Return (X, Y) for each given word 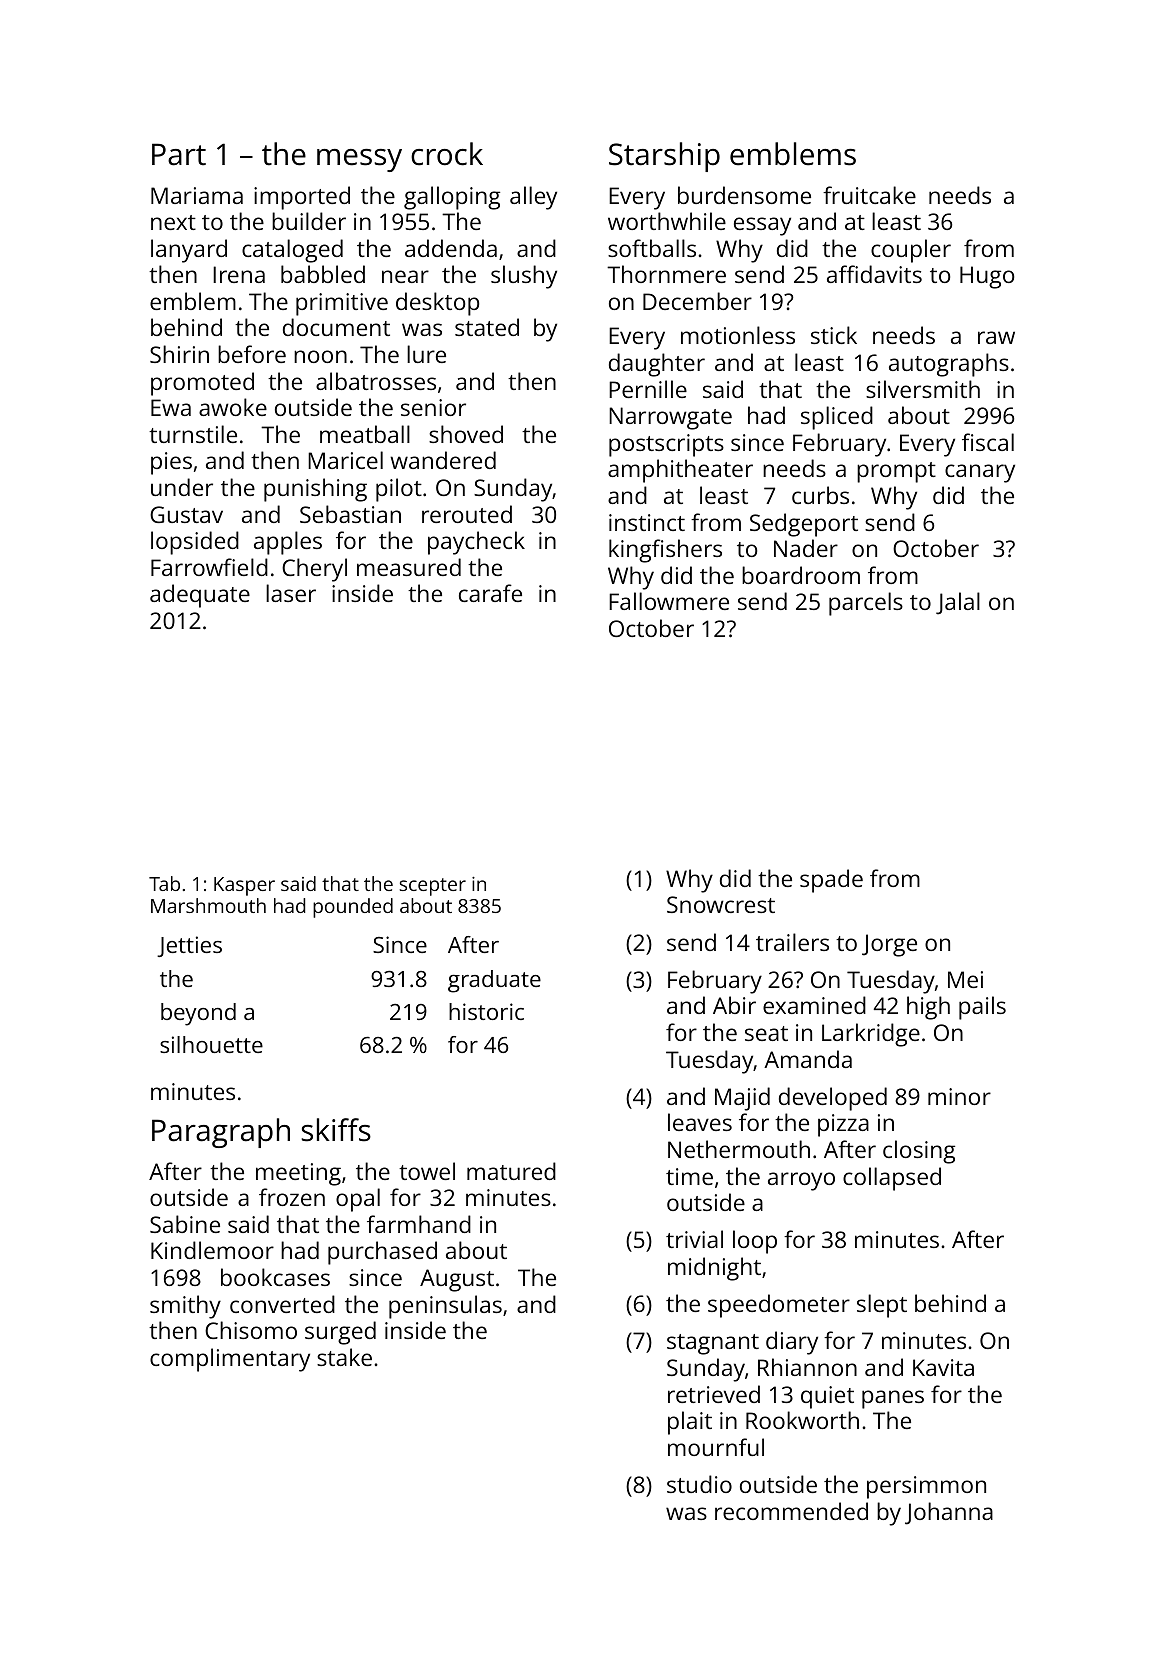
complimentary (230, 1360)
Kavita (943, 1367)
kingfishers (665, 551)
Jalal (958, 603)
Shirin (179, 354)
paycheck (476, 543)
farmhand (419, 1224)
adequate (200, 596)
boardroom (801, 575)
